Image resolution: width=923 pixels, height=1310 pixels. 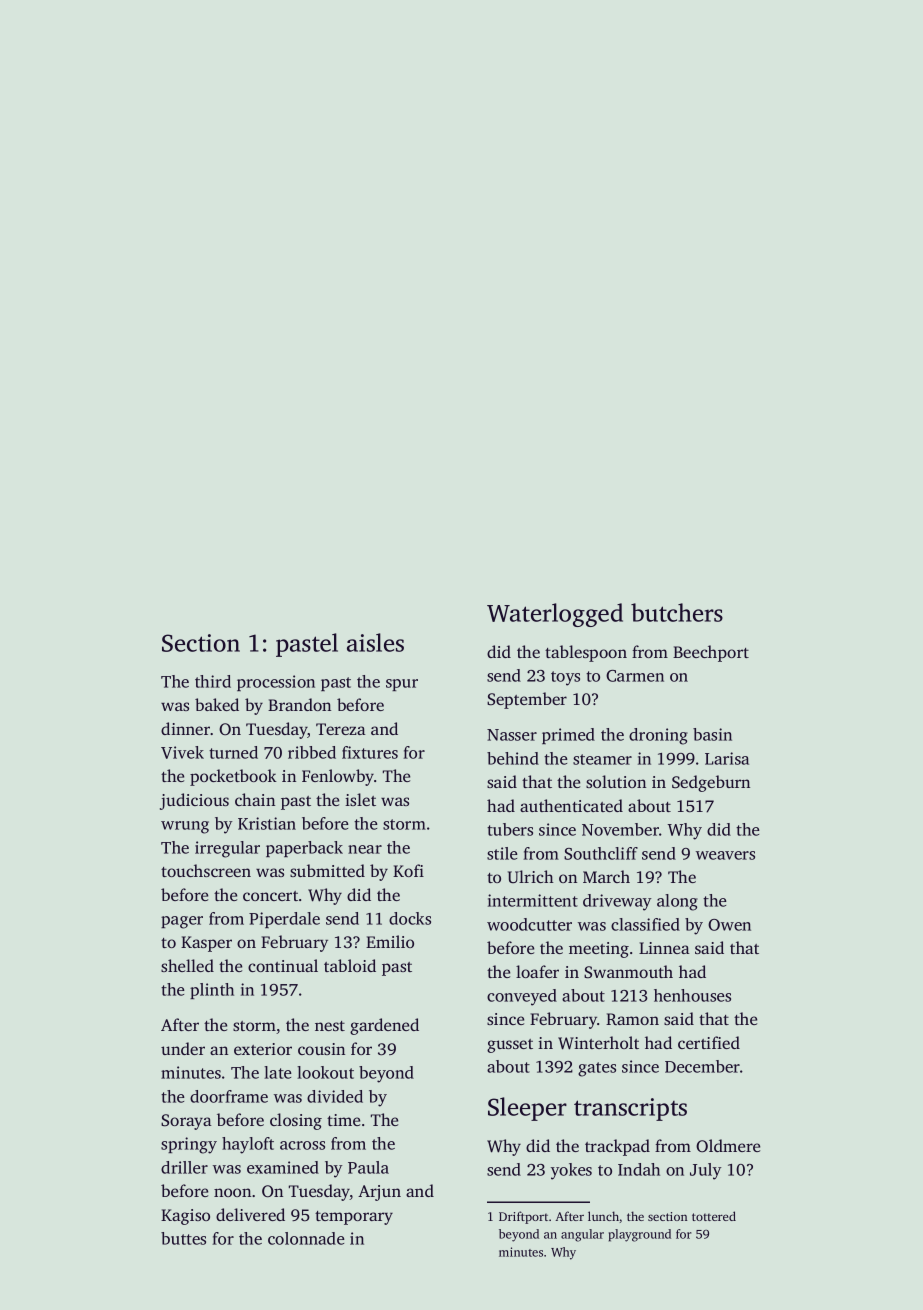 I want to click on Oldmere, so click(x=728, y=1145).
